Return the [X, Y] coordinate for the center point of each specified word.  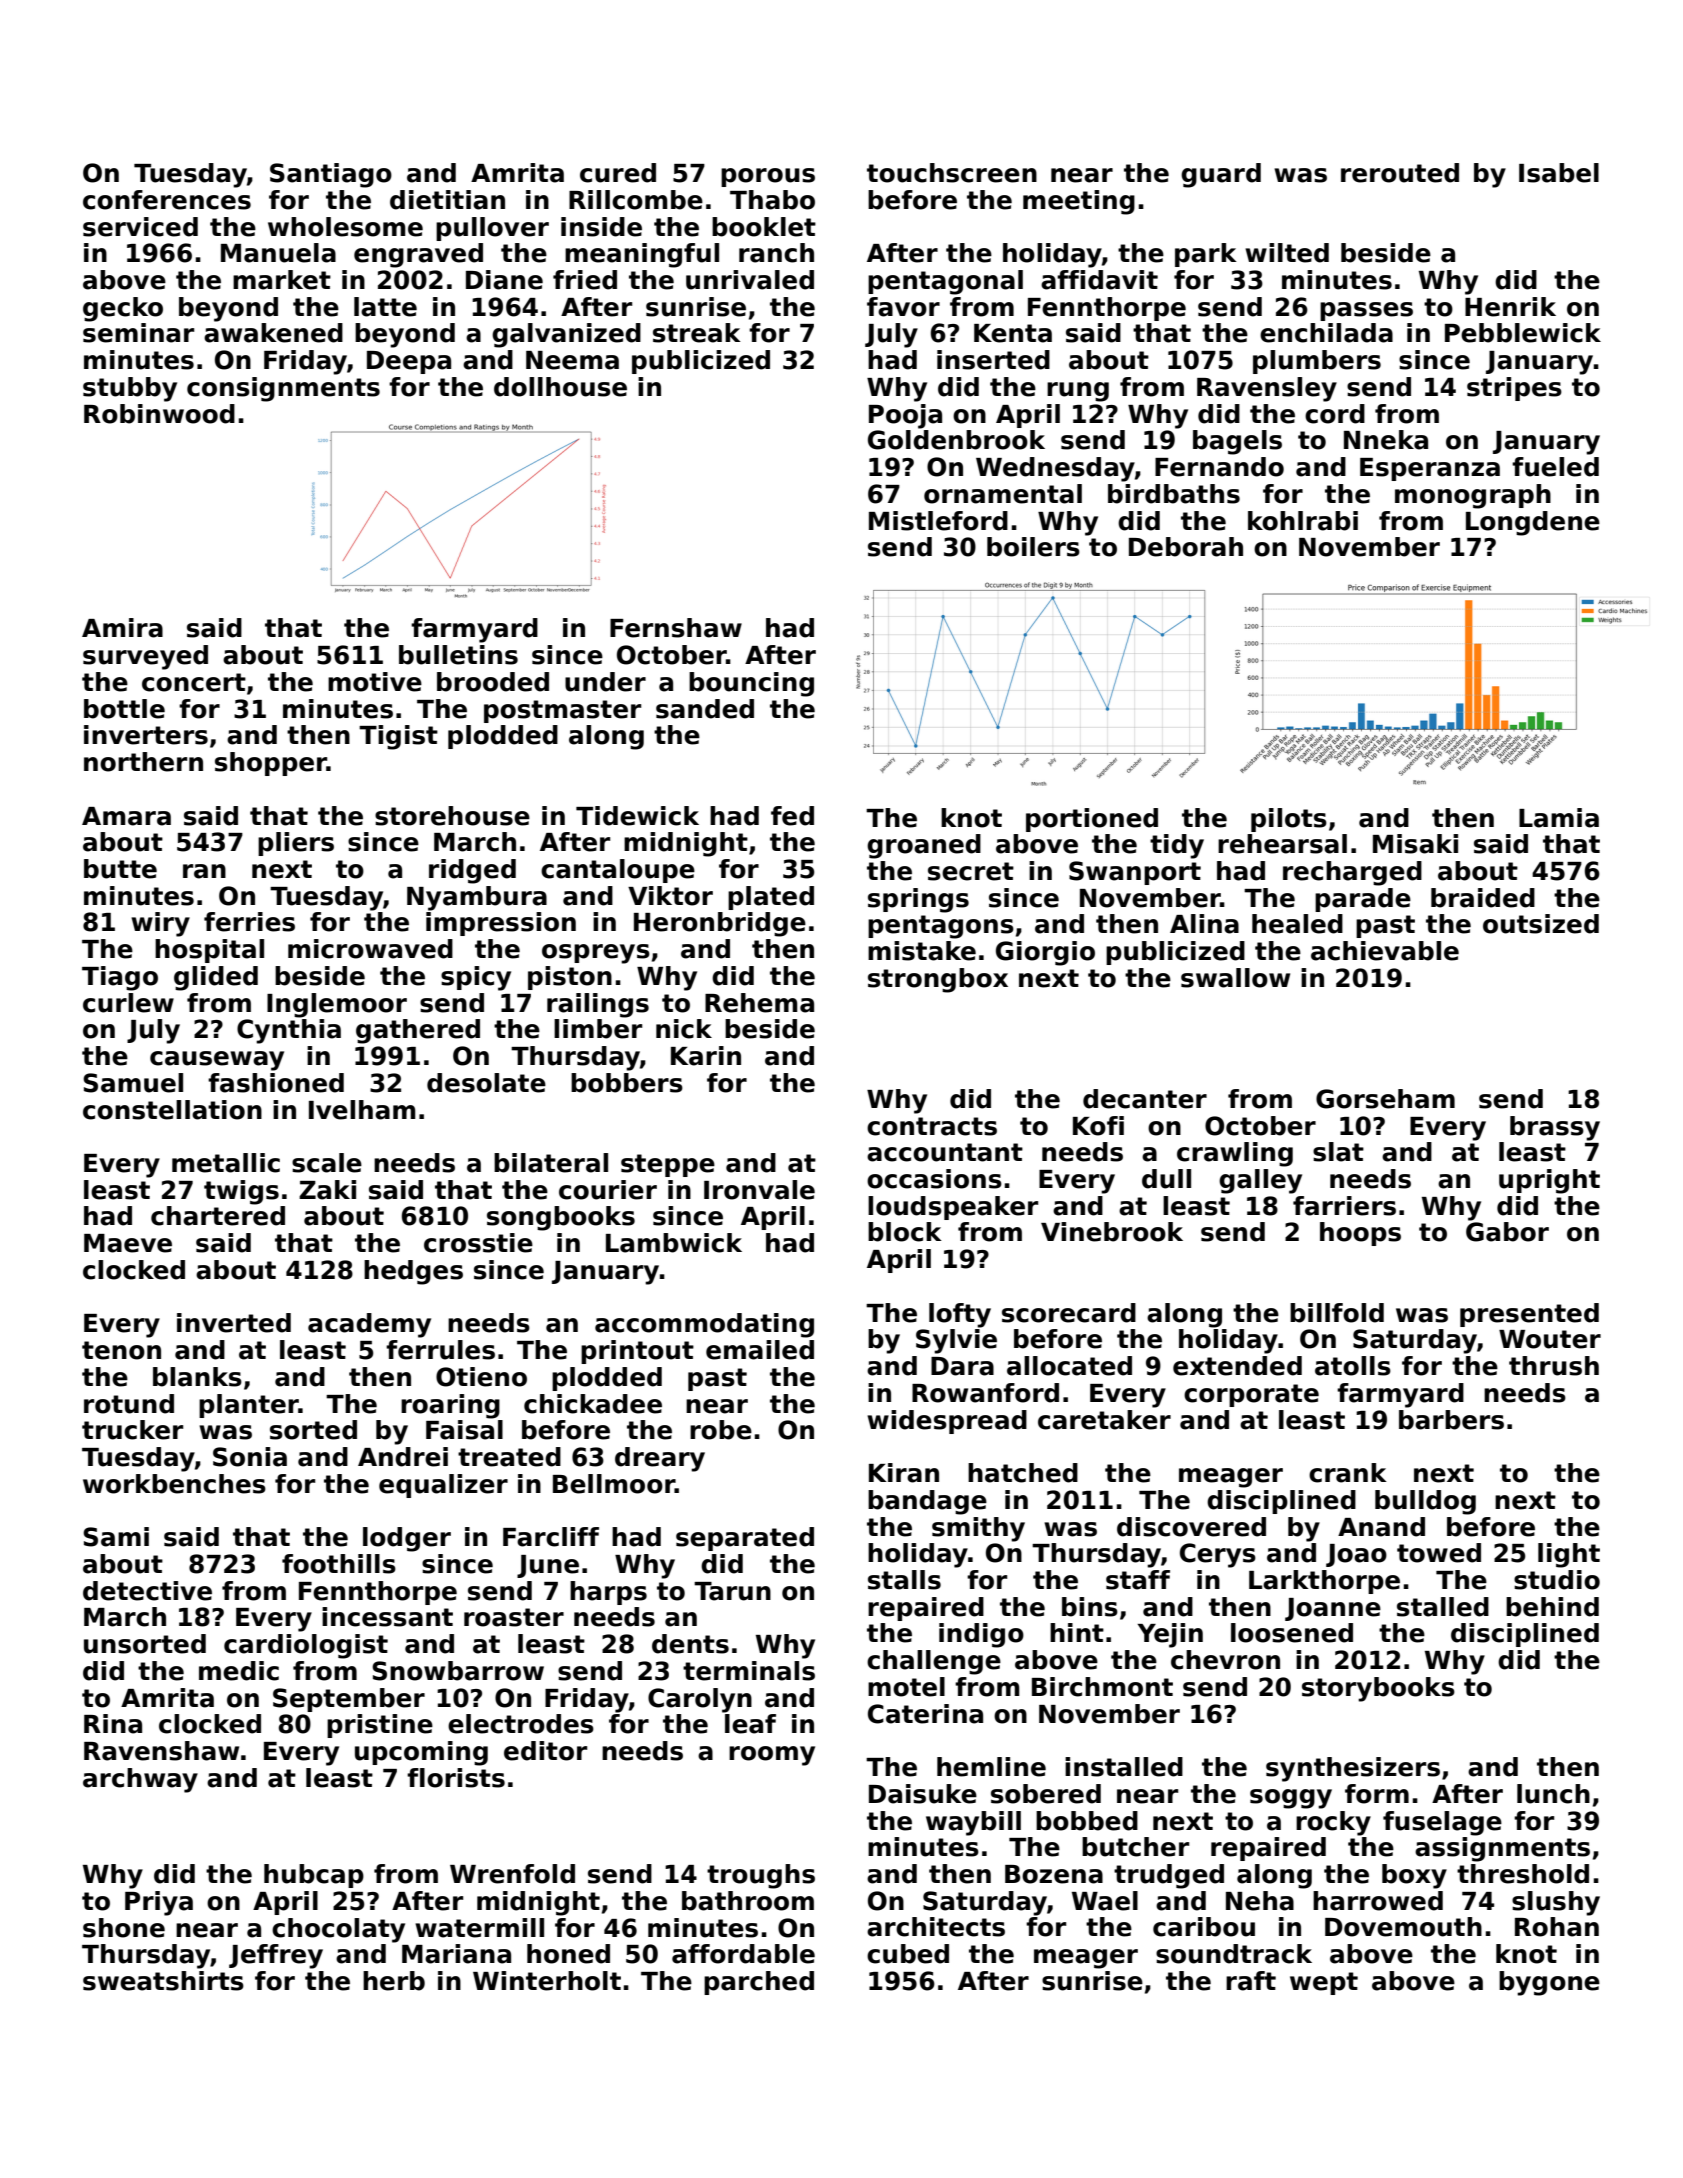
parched [759, 1983]
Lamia [1559, 818]
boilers [1033, 547]
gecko [123, 309]
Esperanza [1430, 469]
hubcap [314, 1876]
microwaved [370, 949]
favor [903, 307]
